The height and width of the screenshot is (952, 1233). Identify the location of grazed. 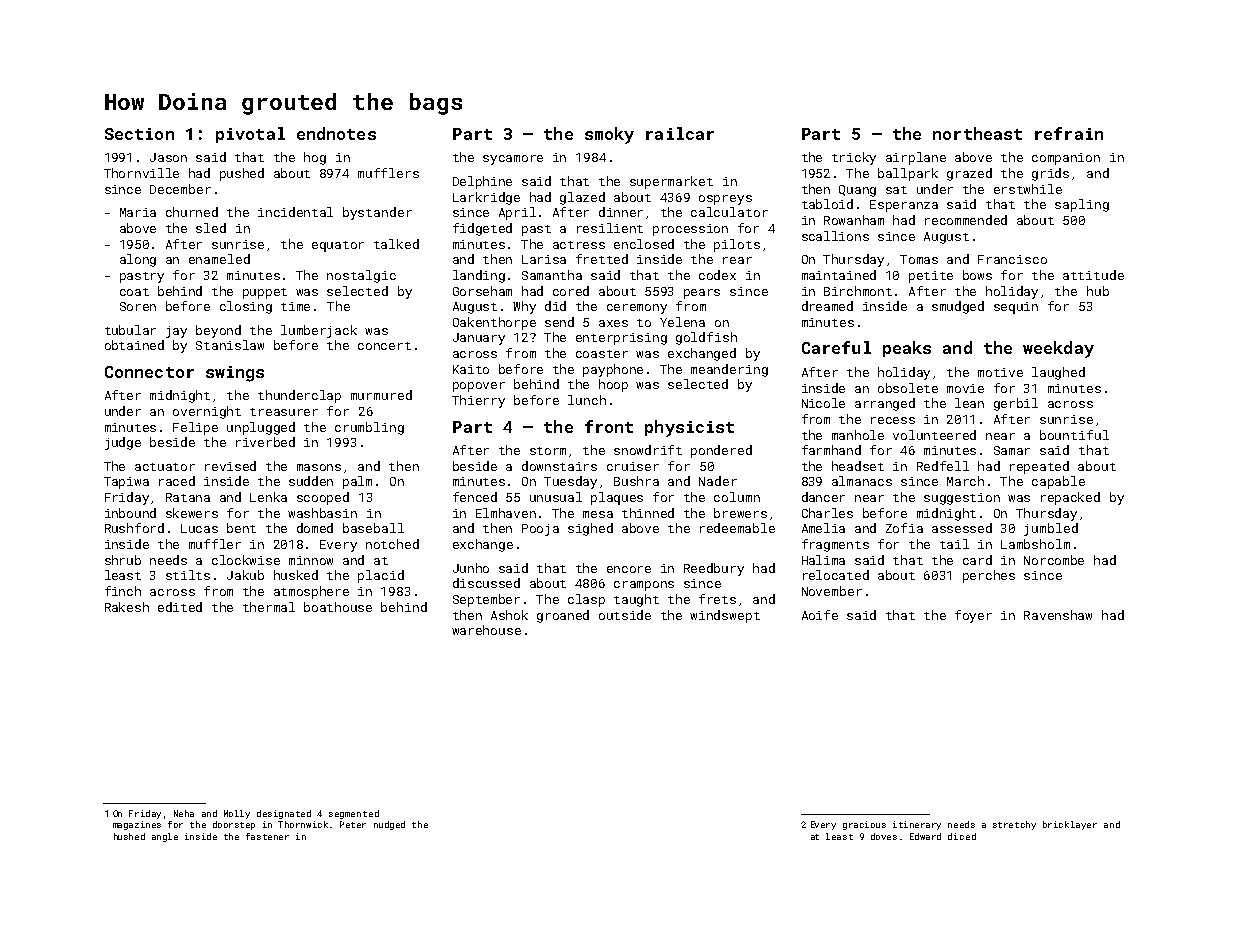
(969, 174).
